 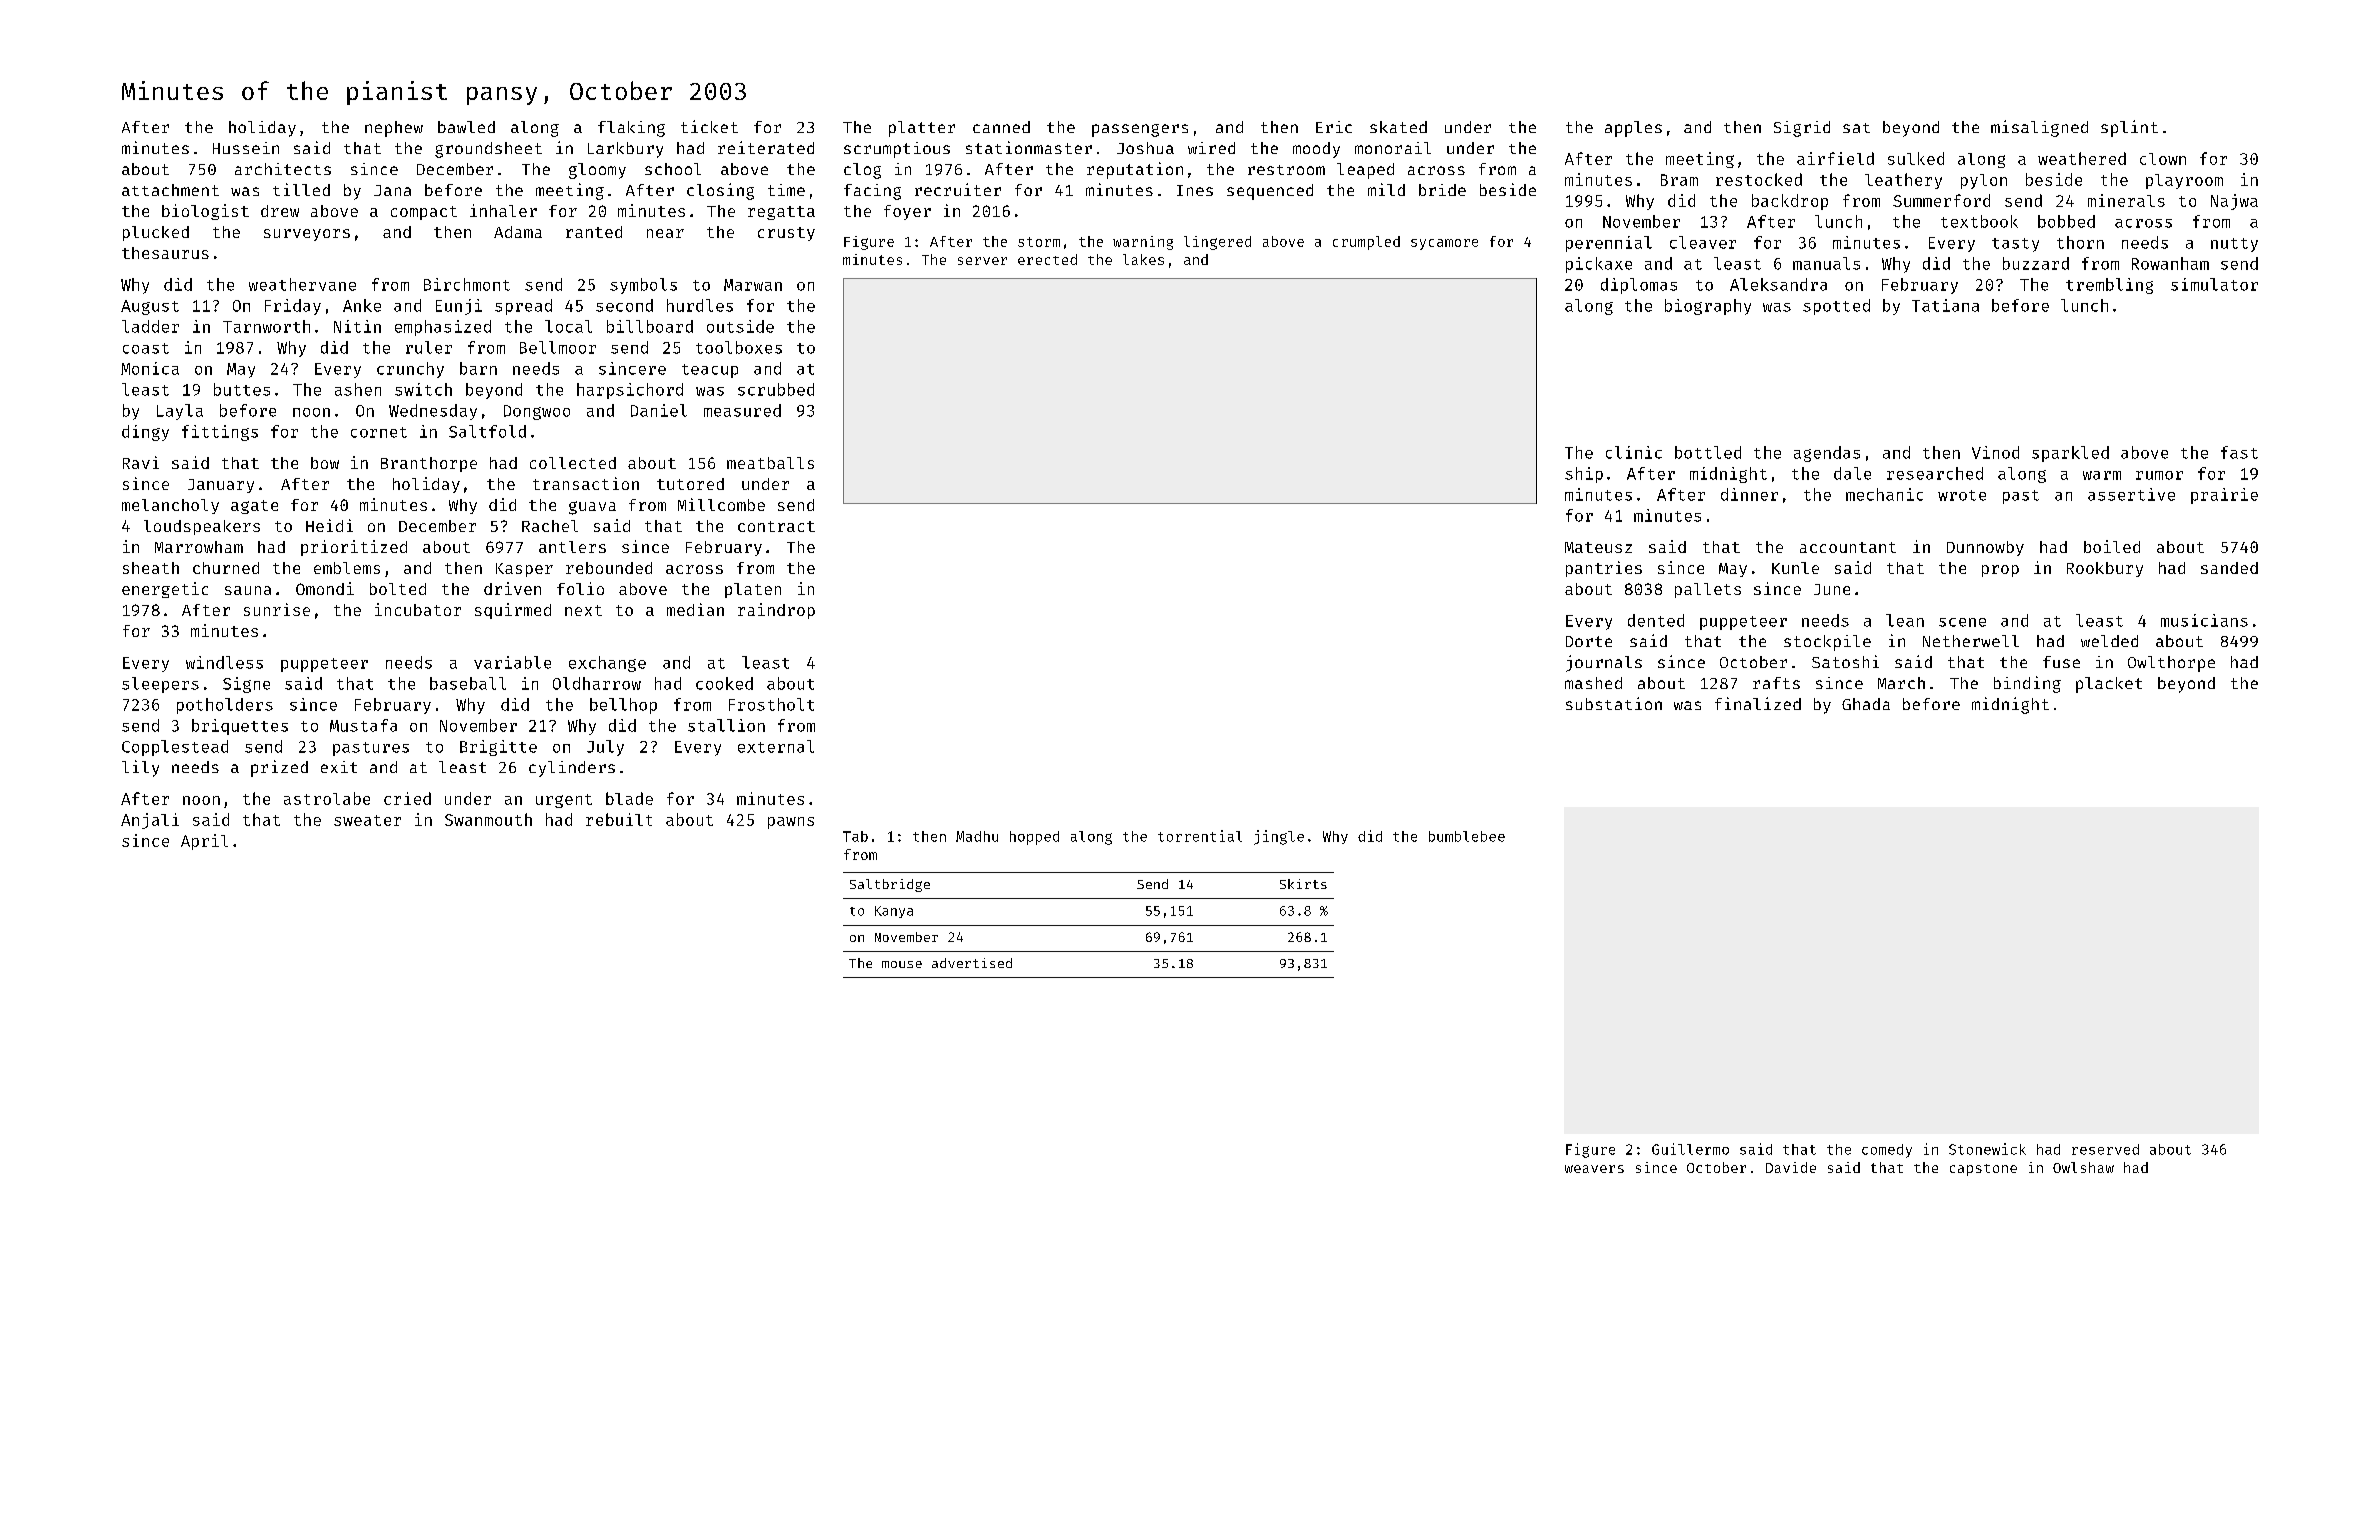 What do you see at coordinates (150, 307) in the document?
I see `August` at bounding box center [150, 307].
